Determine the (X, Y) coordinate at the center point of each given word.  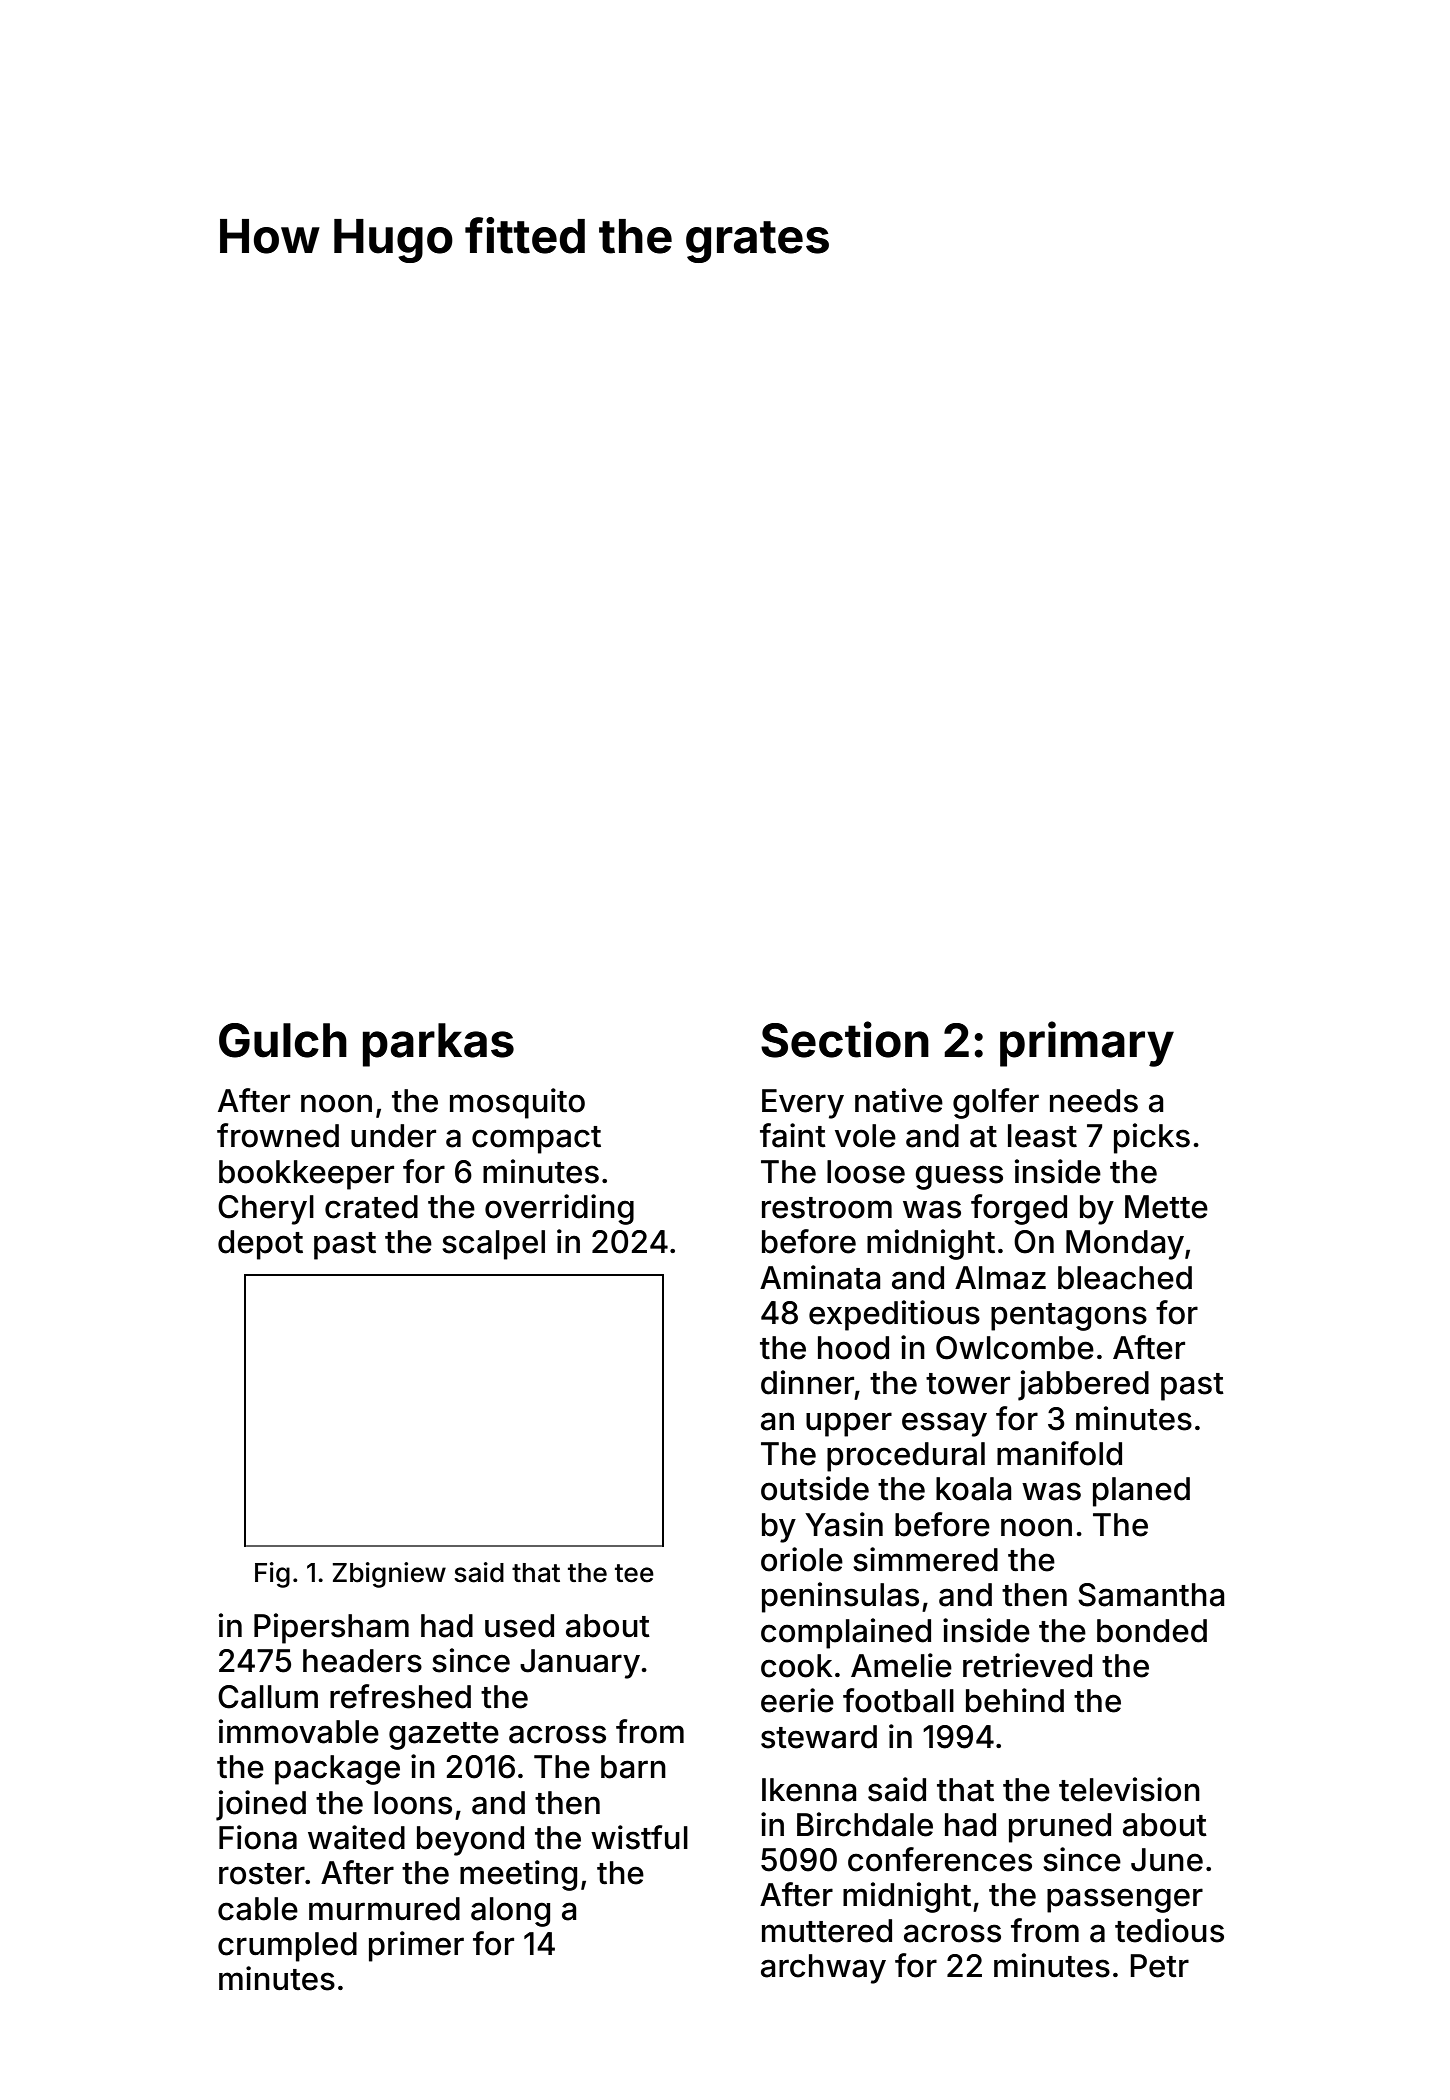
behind (1015, 1700)
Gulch (283, 1040)
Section (845, 1039)
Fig (272, 1575)
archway (823, 1969)
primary (1087, 1044)
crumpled (287, 1947)
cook (796, 1666)
